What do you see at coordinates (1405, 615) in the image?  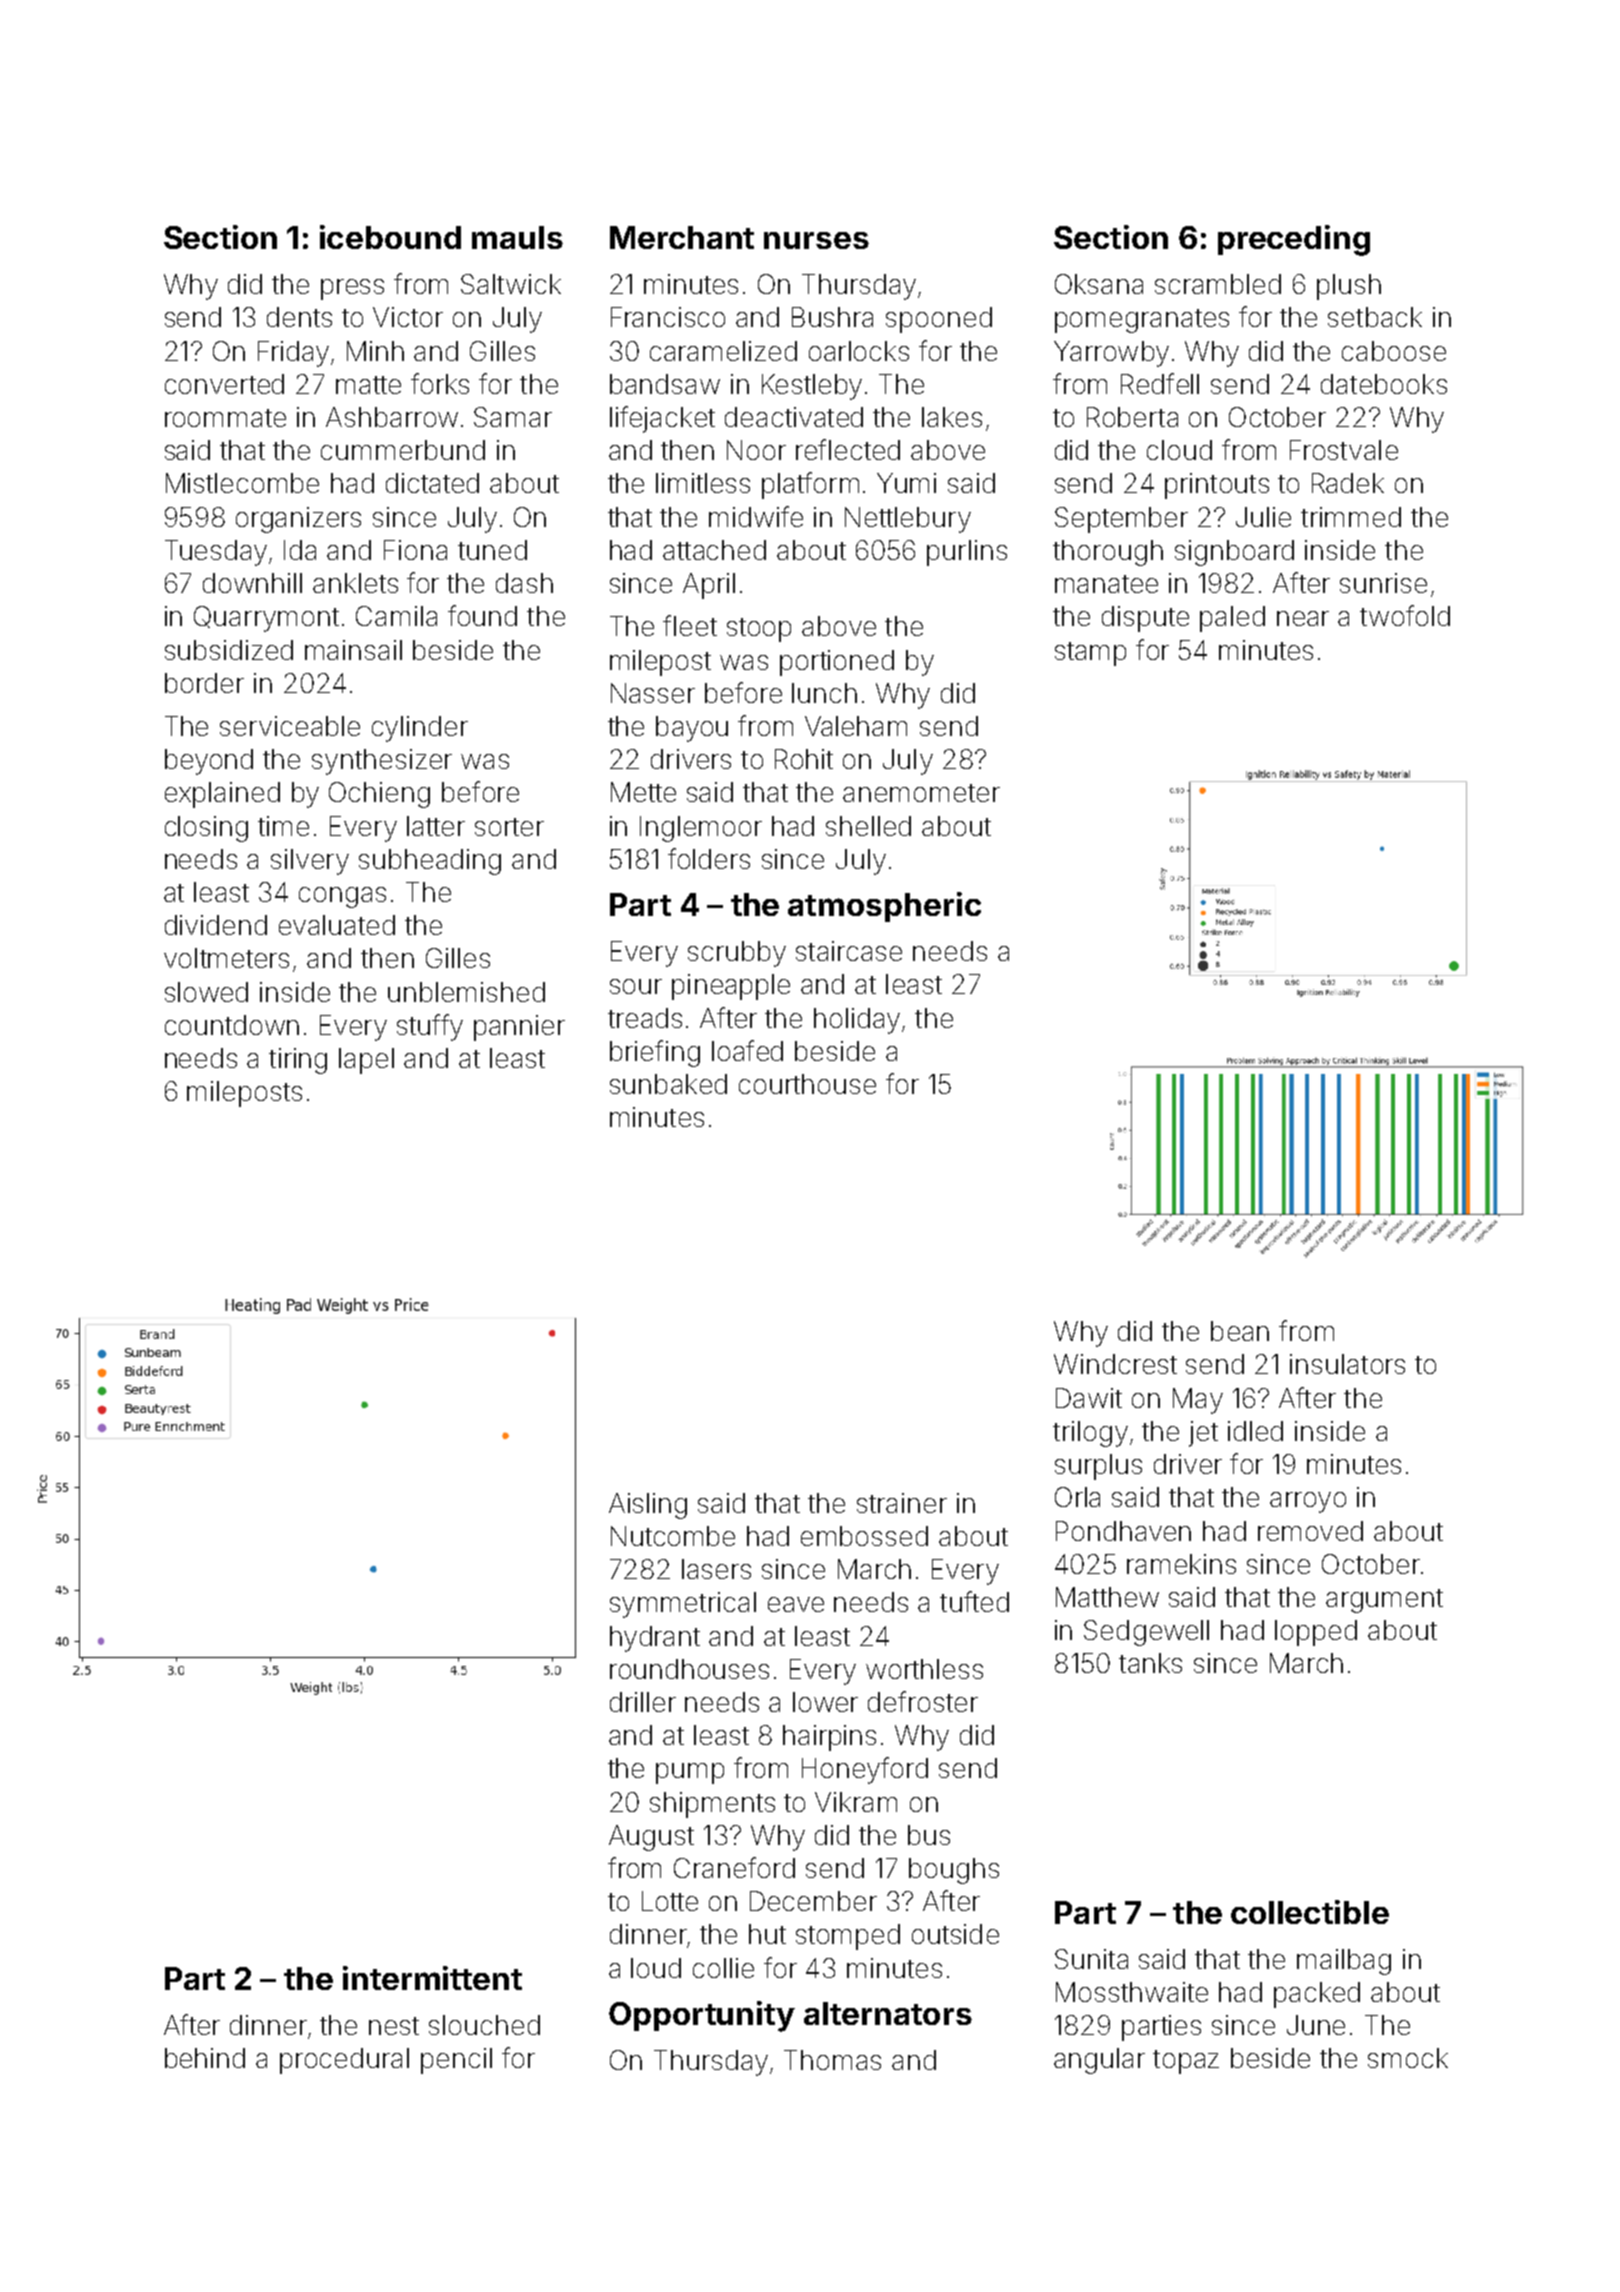 I see `twofold` at bounding box center [1405, 615].
